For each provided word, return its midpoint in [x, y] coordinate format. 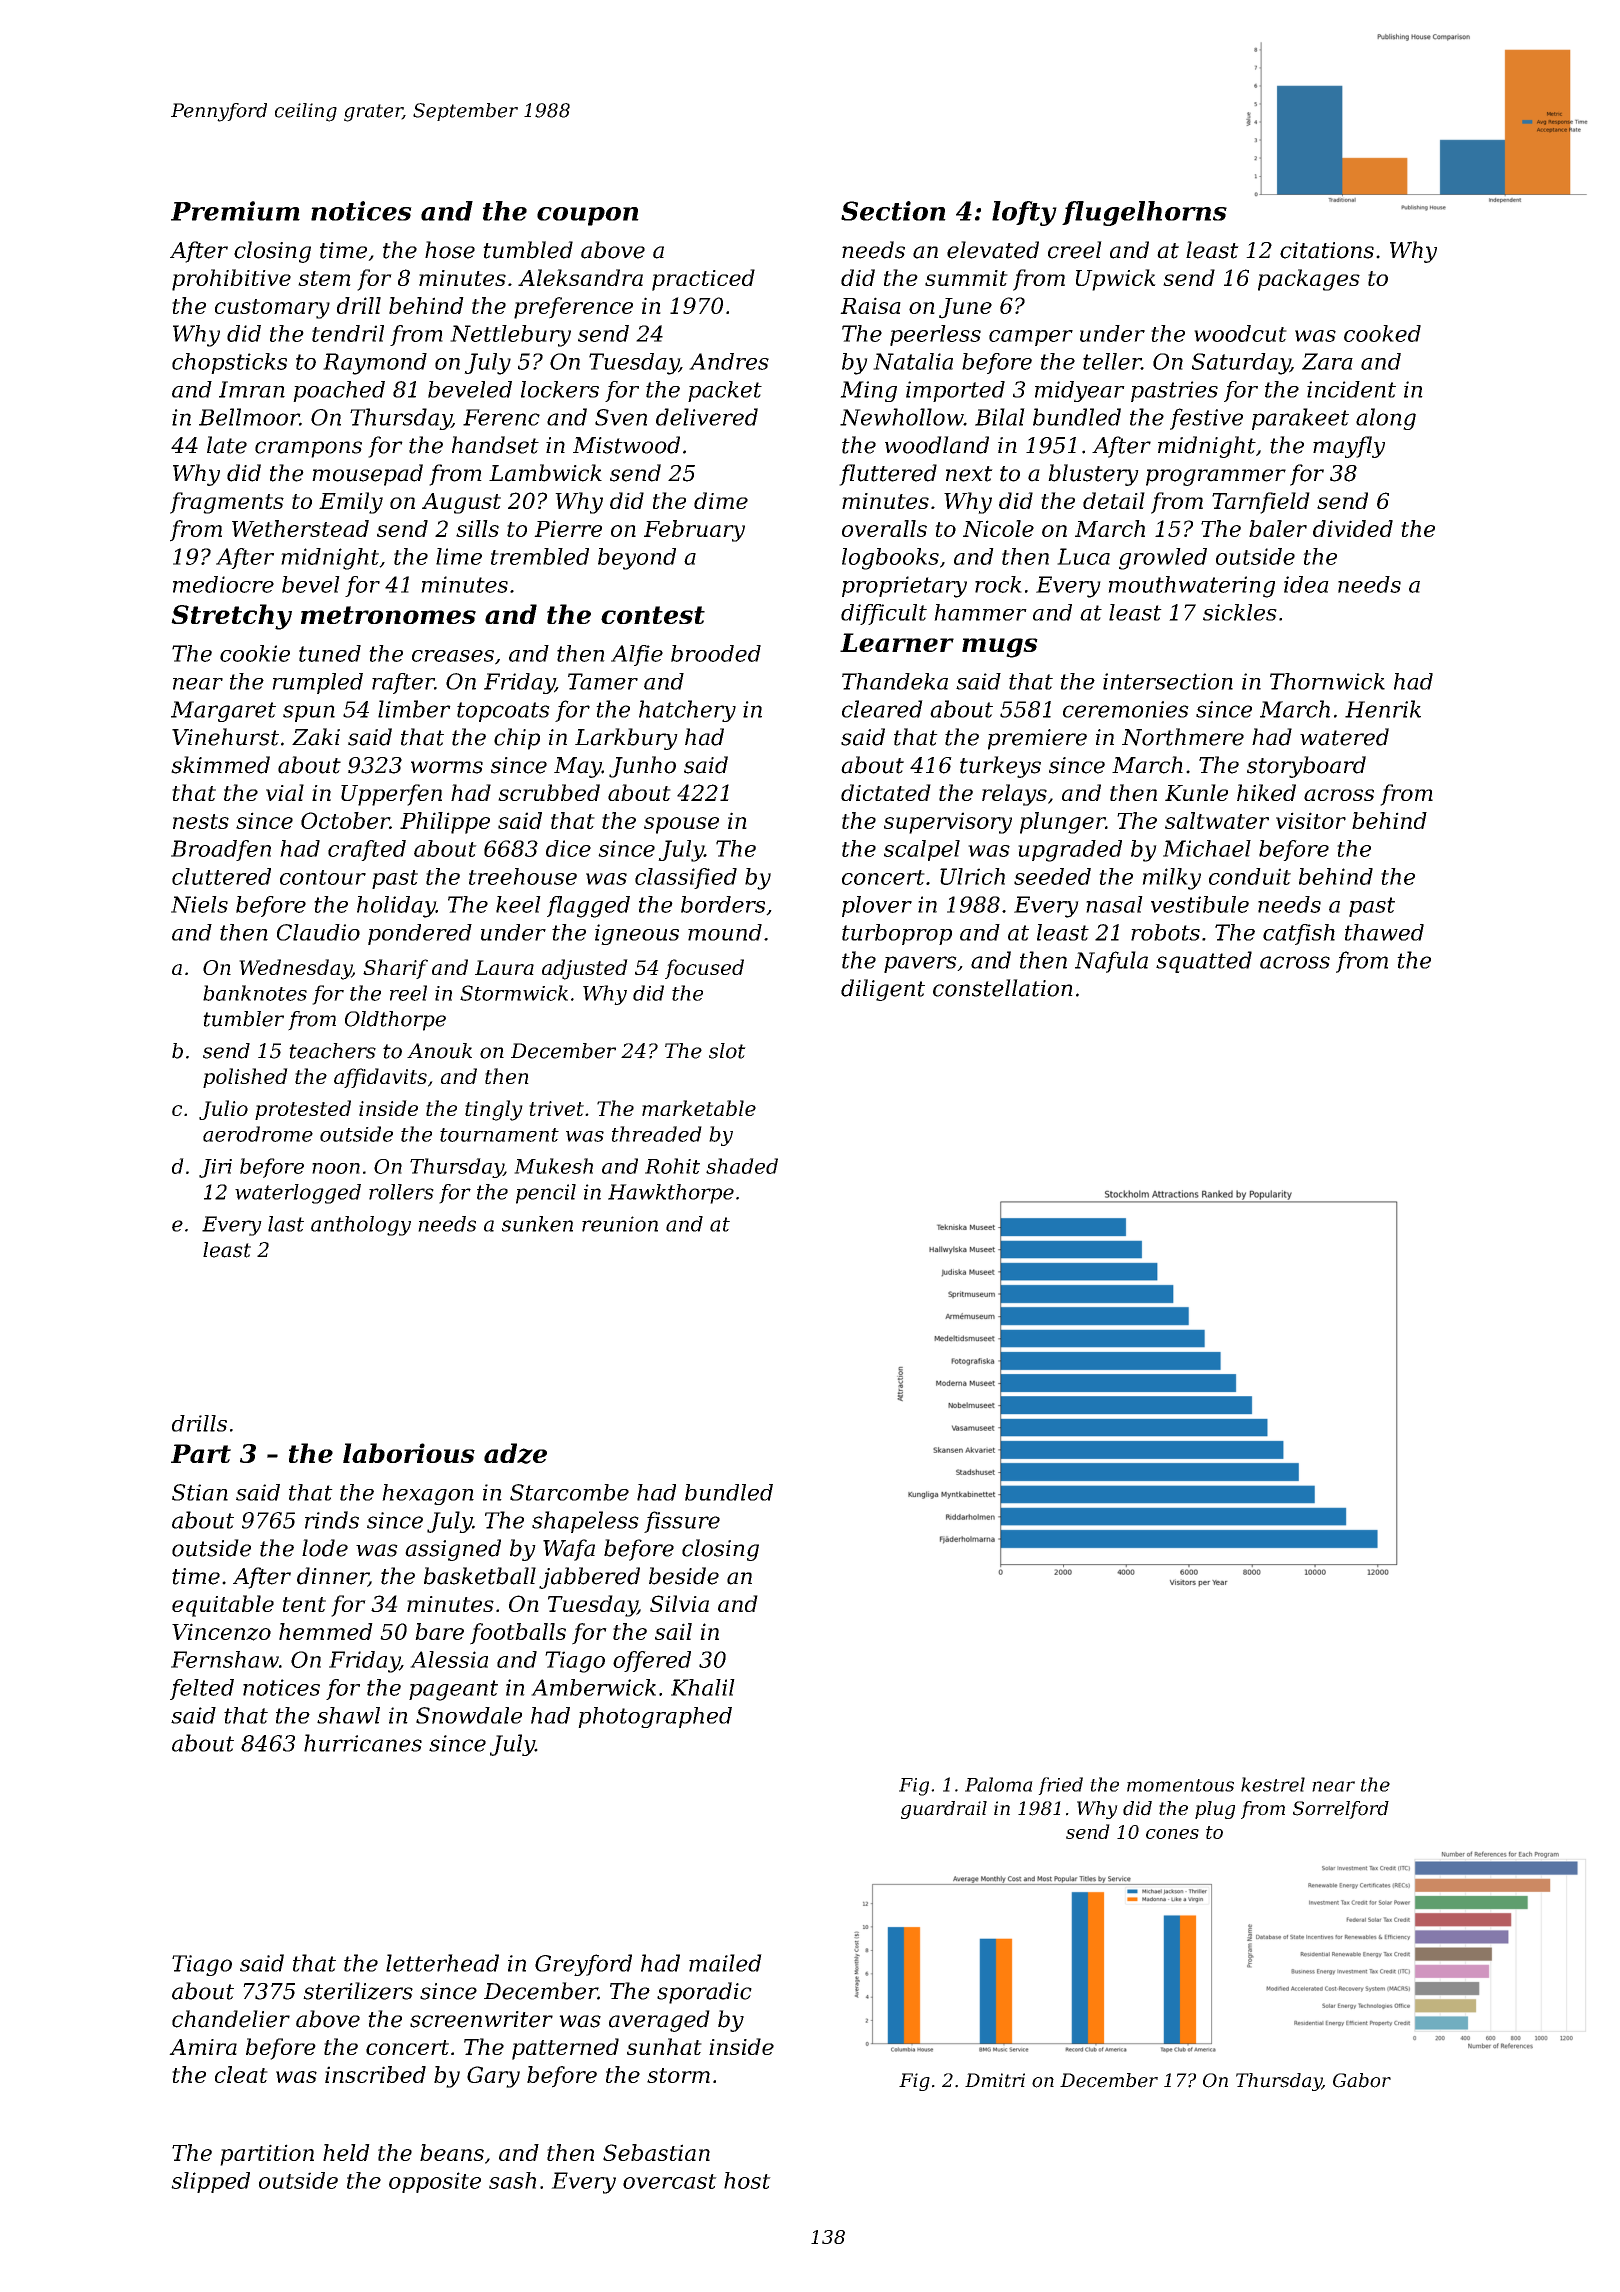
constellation [1003, 988]
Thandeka [895, 681]
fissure [682, 1522]
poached [339, 391]
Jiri [215, 1168]
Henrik [1383, 709]
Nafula [1111, 962]
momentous [1180, 1785]
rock [998, 584]
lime [459, 556]
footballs [518, 1634]
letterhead [442, 1963]
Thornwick [1327, 681]
